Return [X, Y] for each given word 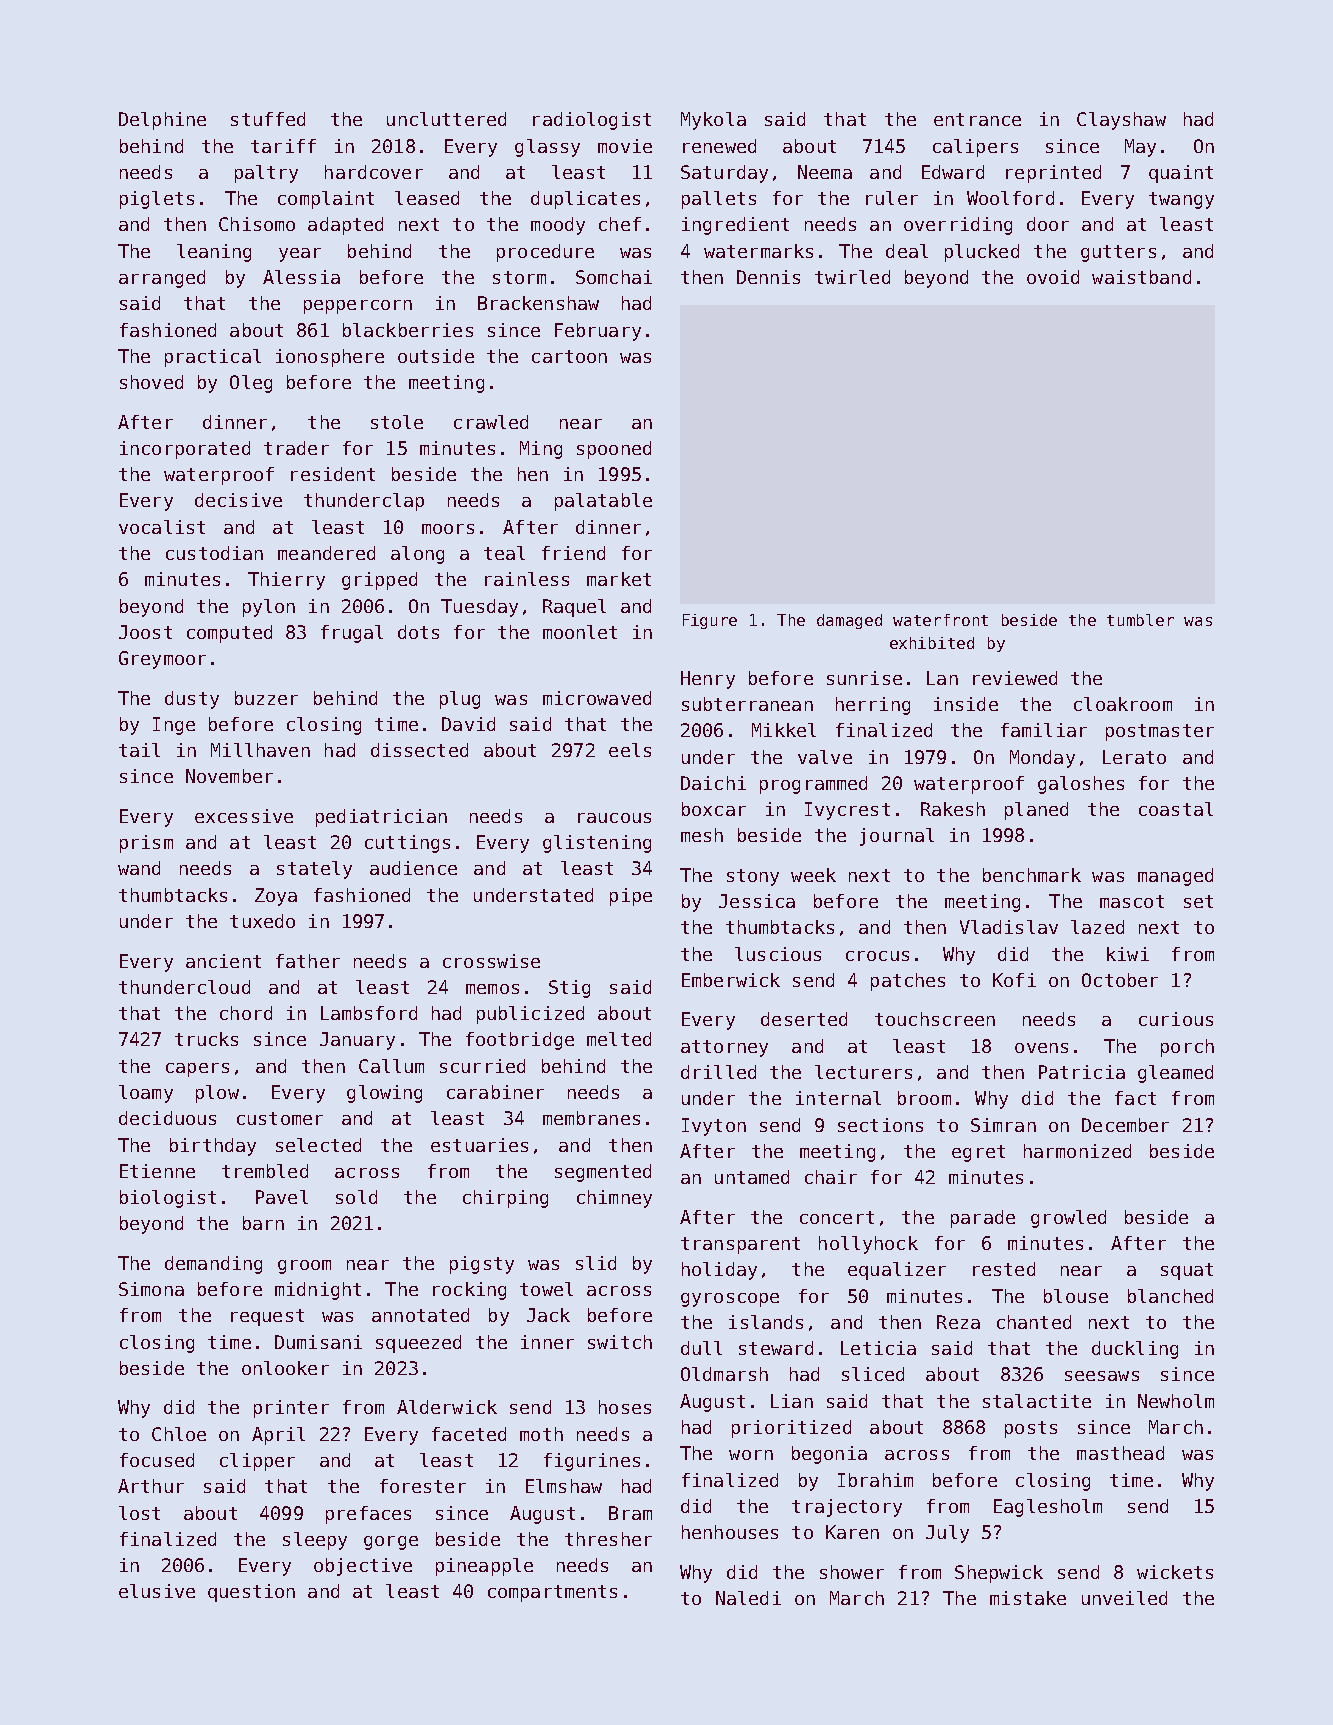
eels [630, 750]
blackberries [408, 330]
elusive [157, 1591]
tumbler [1140, 620]
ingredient [735, 226]
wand [139, 868]
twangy [1181, 200]
